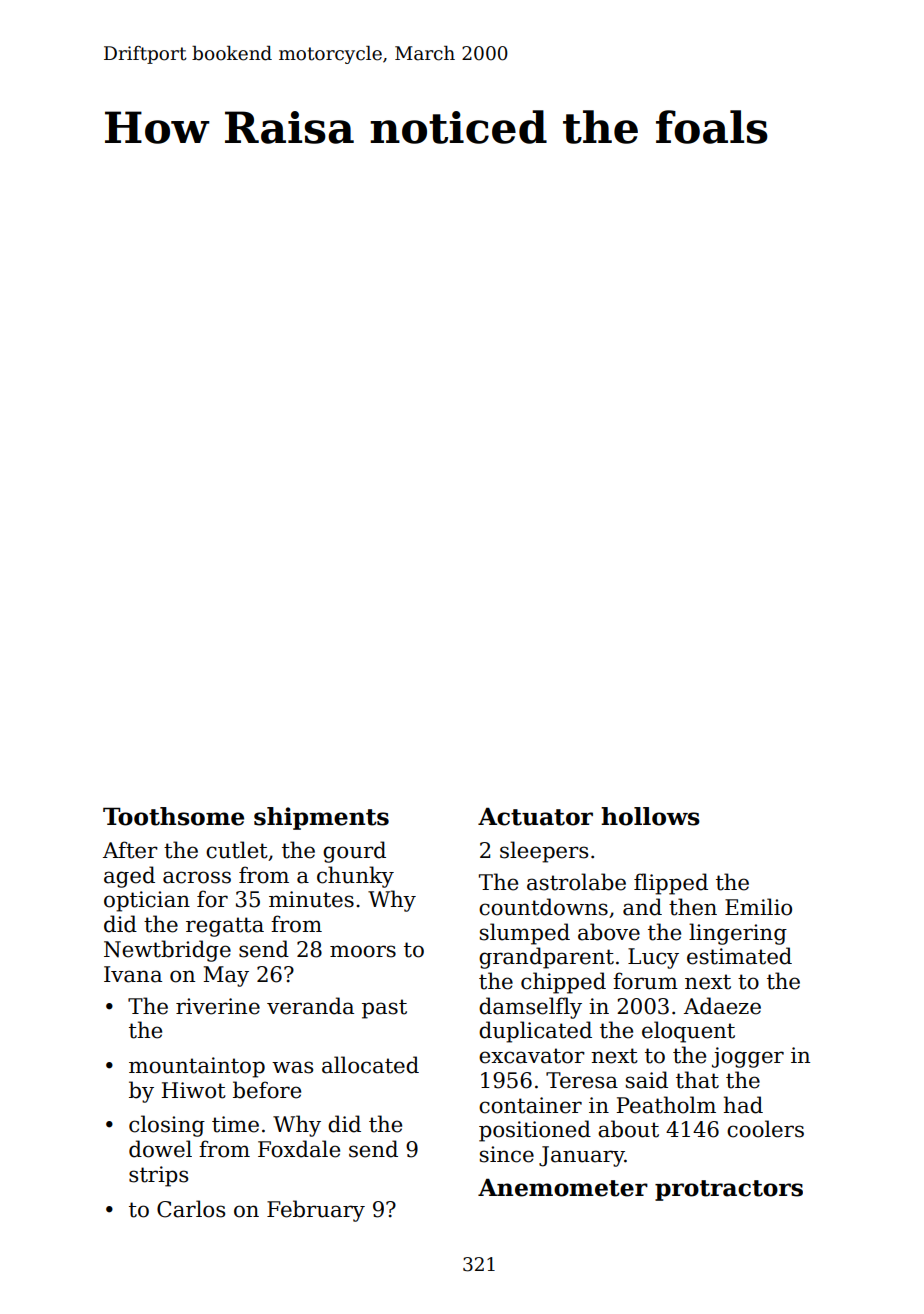  What do you see at coordinates (532, 1056) in the screenshot?
I see `excavator` at bounding box center [532, 1056].
